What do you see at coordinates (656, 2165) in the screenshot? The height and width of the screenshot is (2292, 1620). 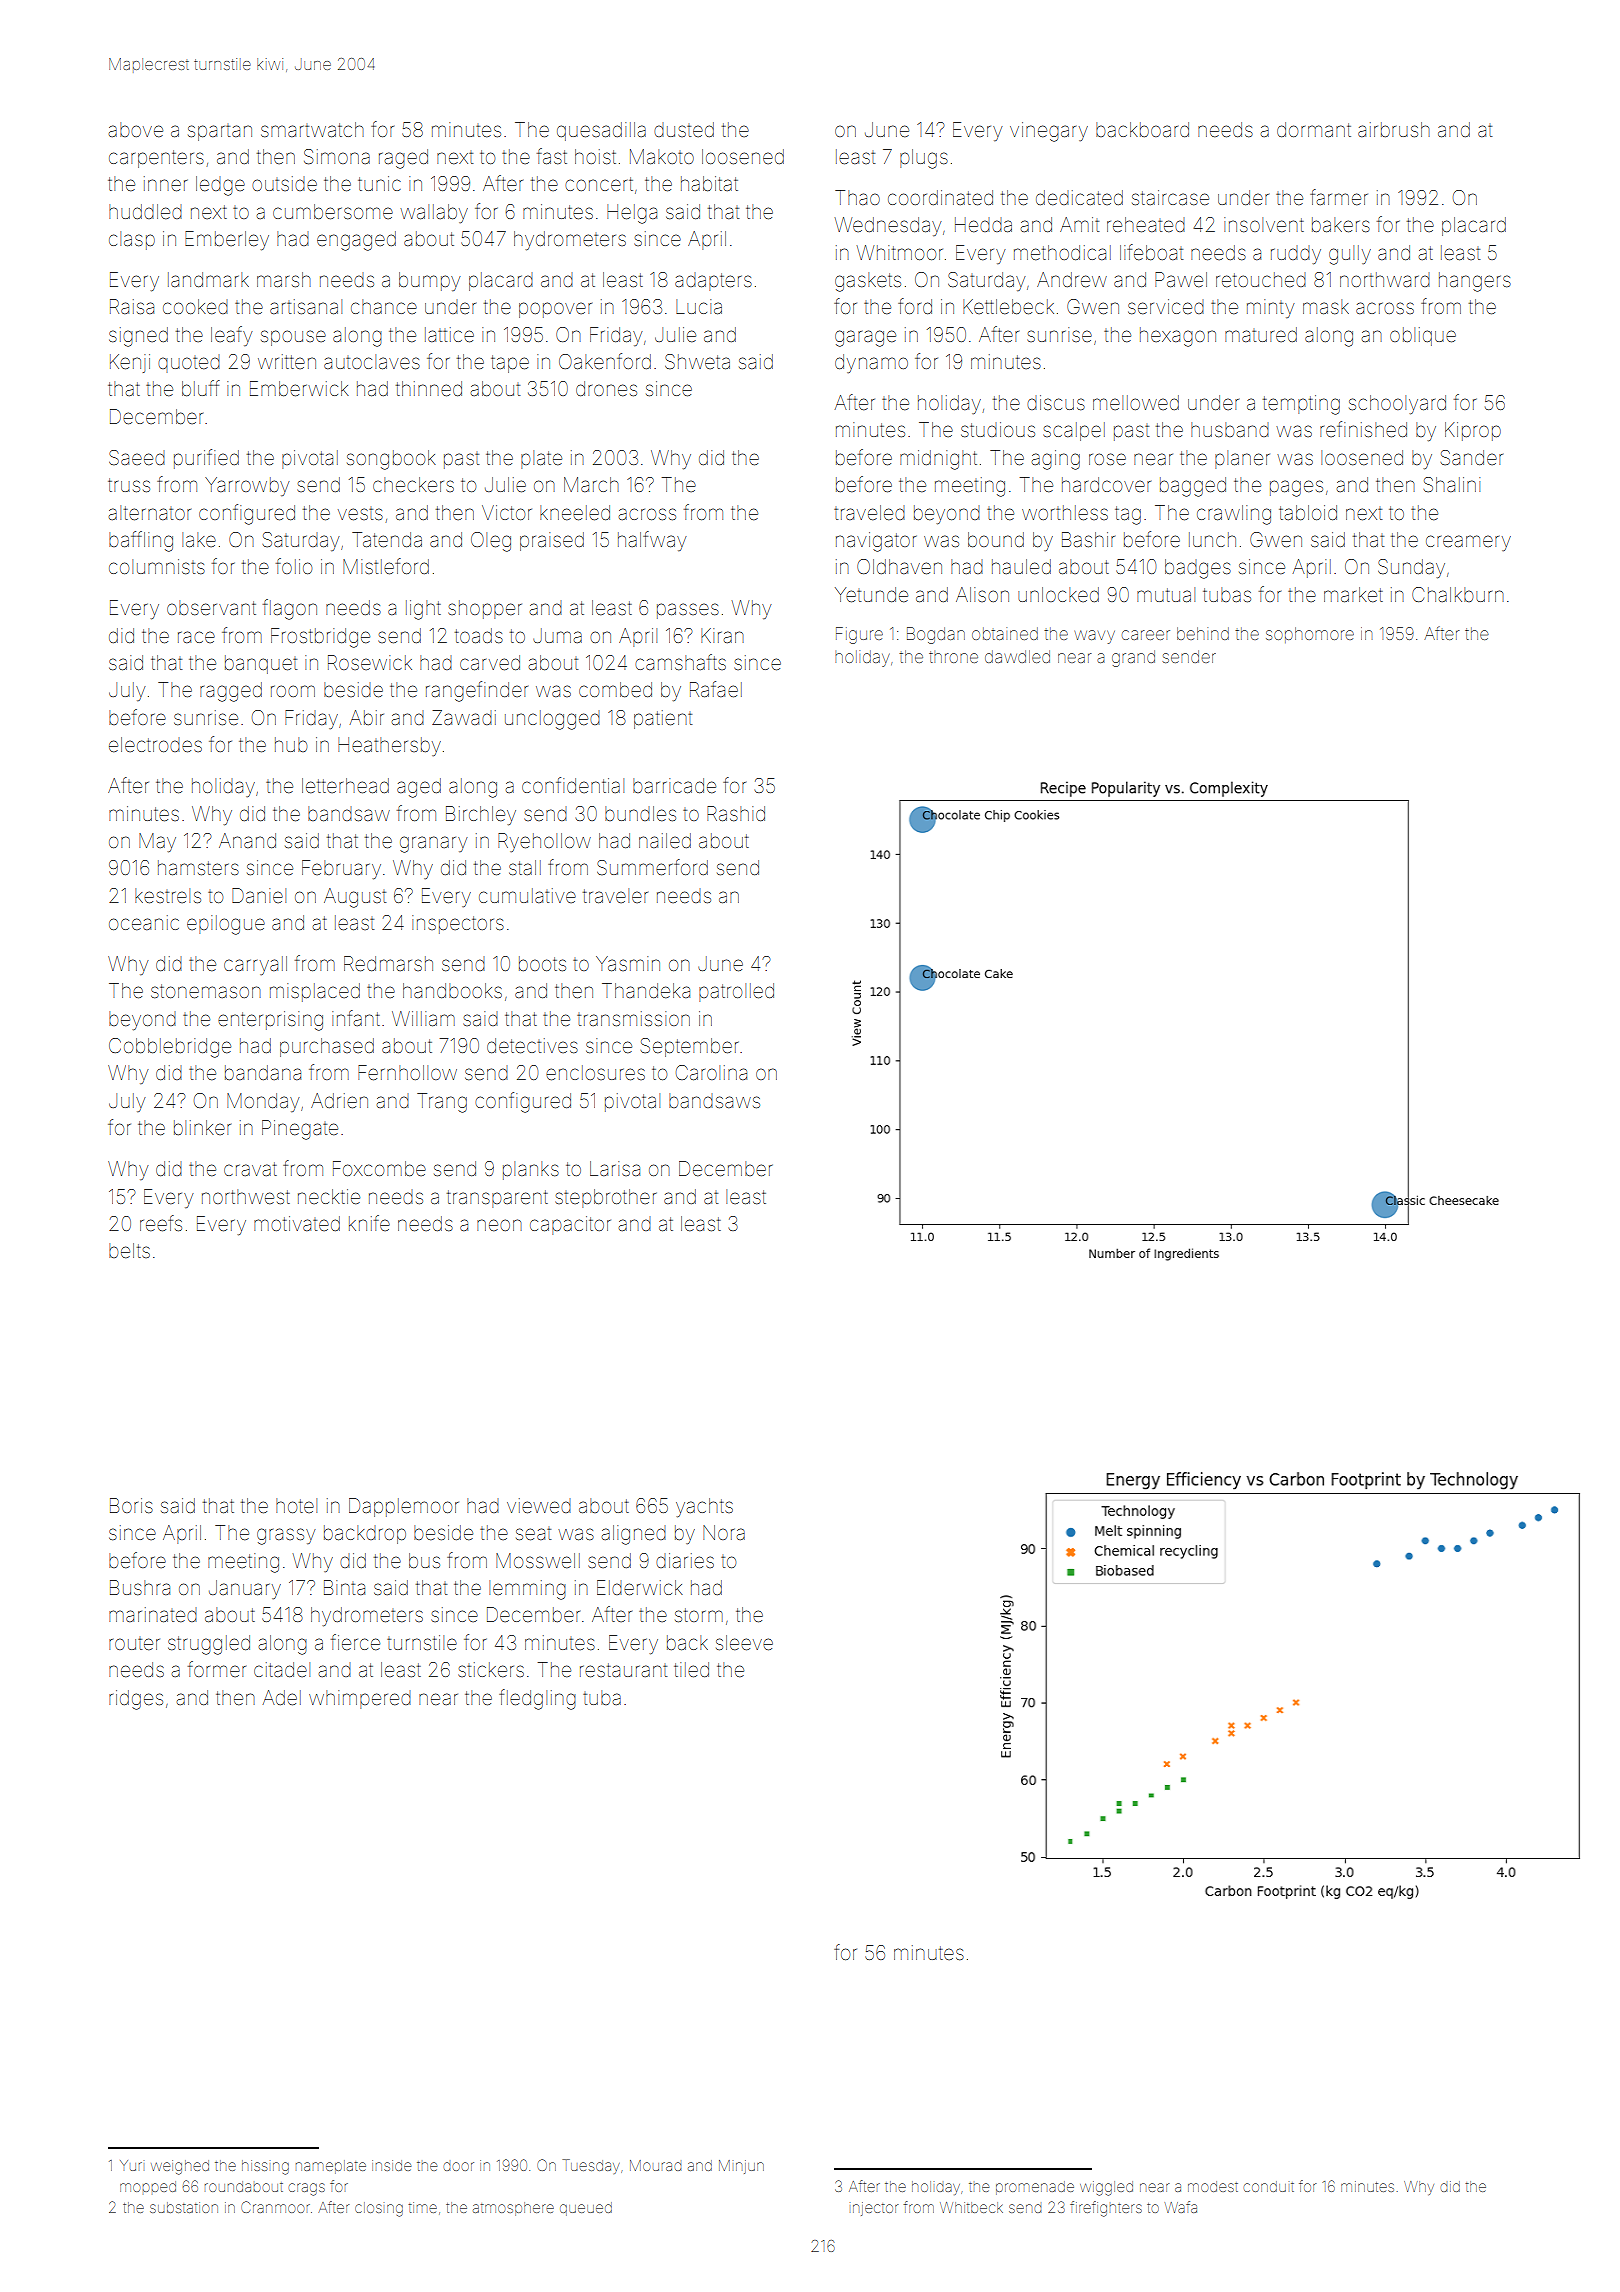 I see `Mourad` at bounding box center [656, 2165].
